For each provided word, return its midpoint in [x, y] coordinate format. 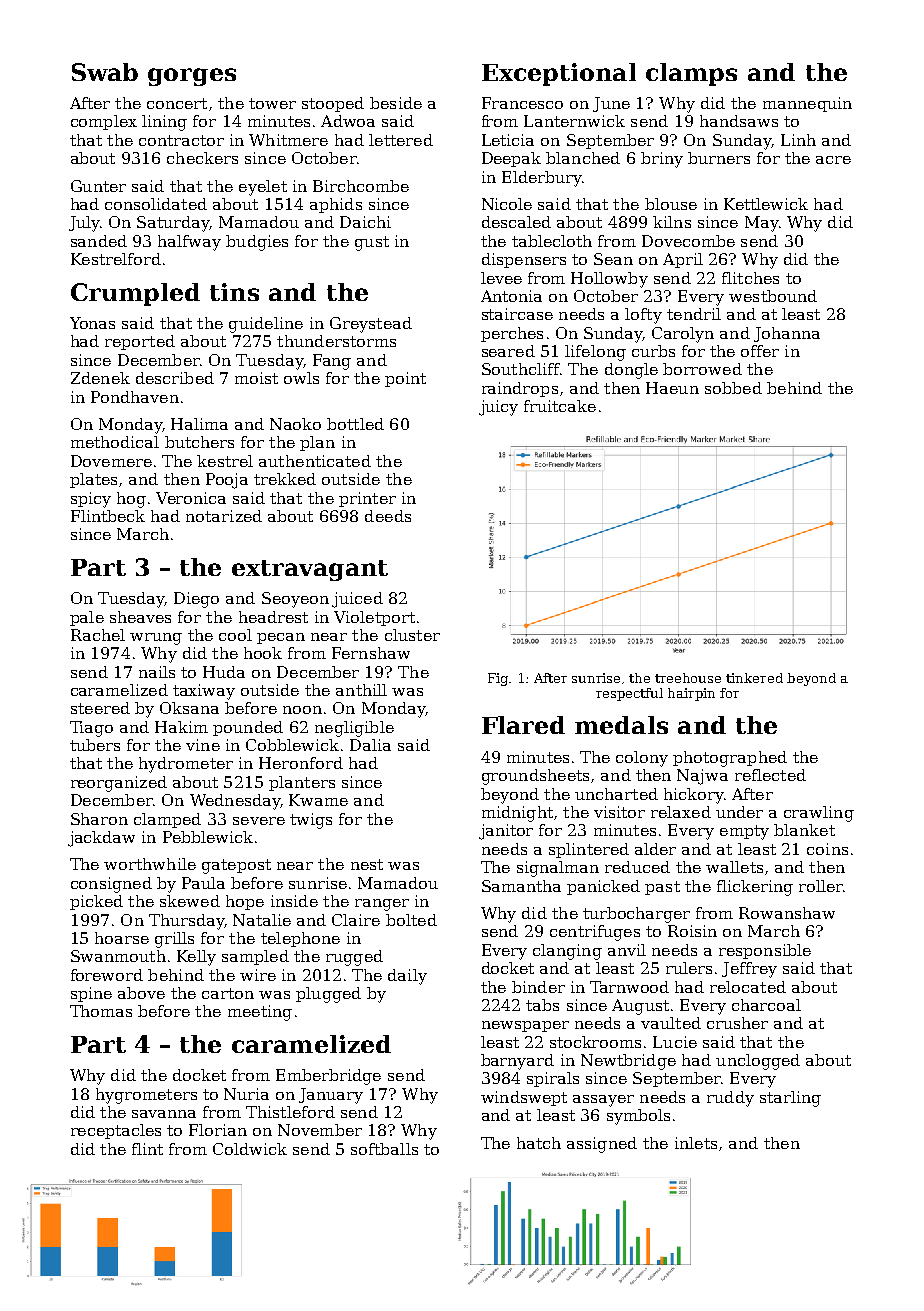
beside [396, 103]
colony [642, 759]
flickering [755, 888]
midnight [517, 814]
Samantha [521, 886]
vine [203, 745]
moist [256, 378]
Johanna [787, 334]
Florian [218, 1130]
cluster [412, 635]
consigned [111, 885]
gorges [192, 77]
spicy [91, 500]
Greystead [371, 325]
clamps [691, 74]
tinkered [754, 678]
